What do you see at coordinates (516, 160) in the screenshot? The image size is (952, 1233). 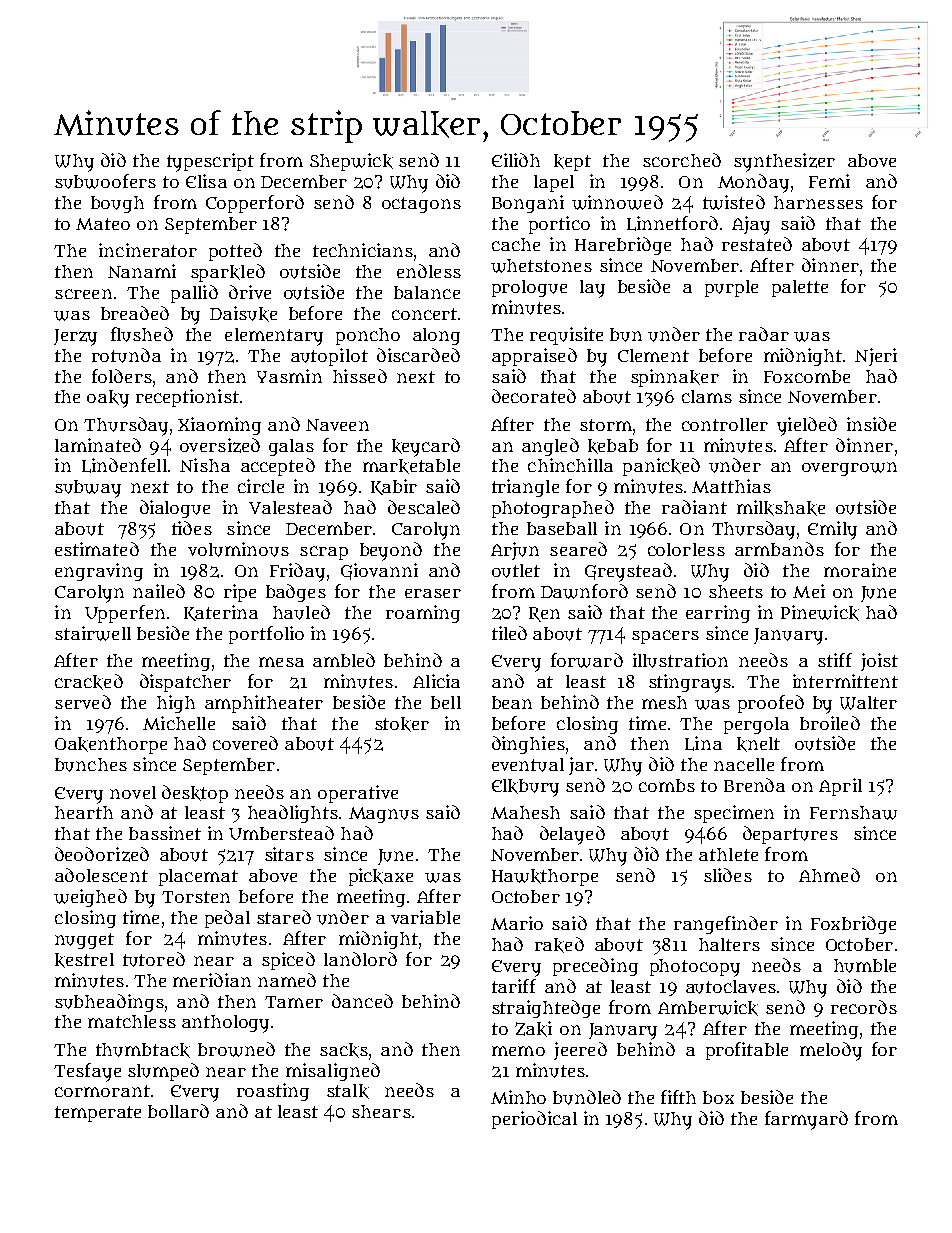 I see `Eilidh` at bounding box center [516, 160].
